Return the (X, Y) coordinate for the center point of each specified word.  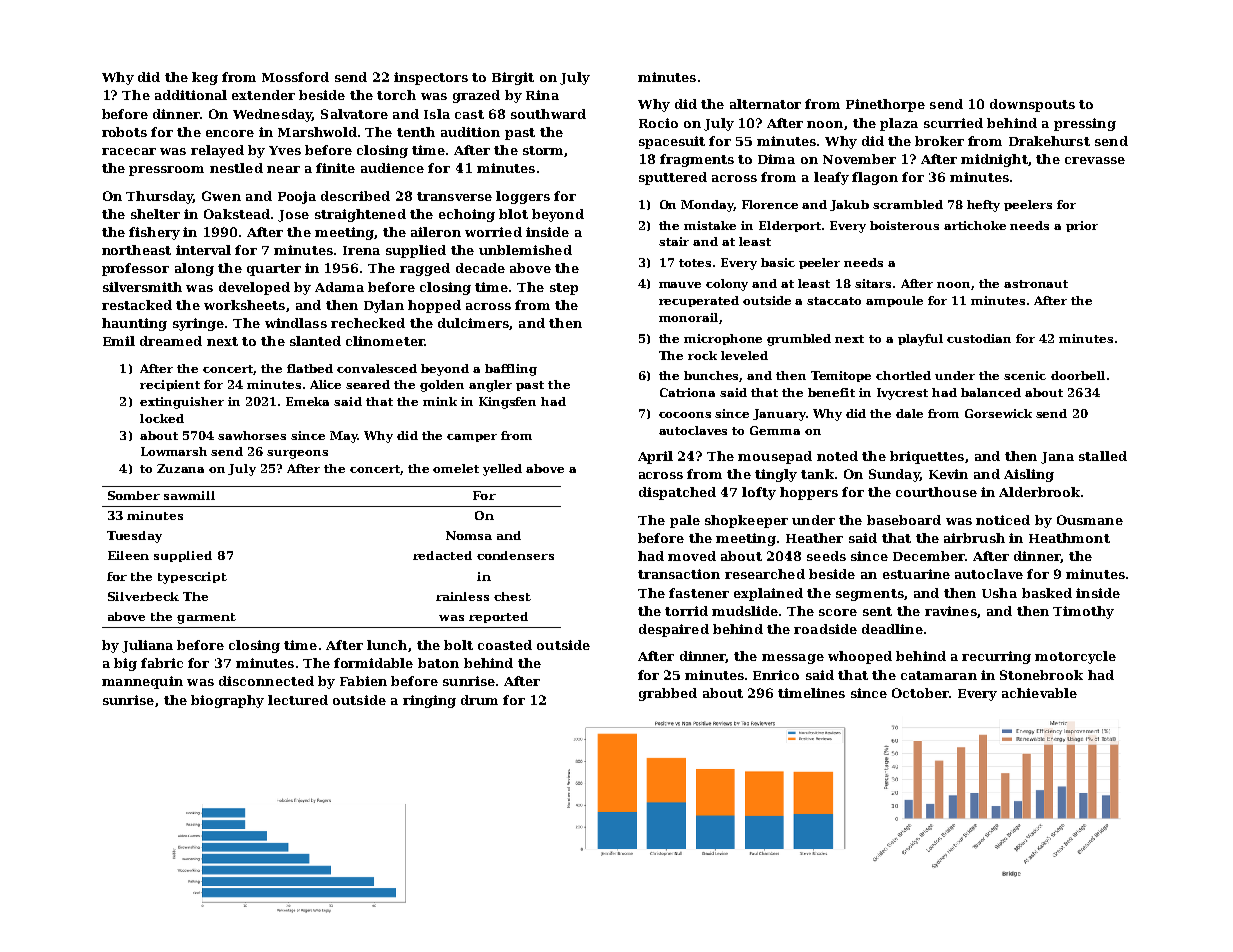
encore (230, 133)
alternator (765, 104)
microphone (723, 339)
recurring (996, 657)
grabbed (668, 694)
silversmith (142, 287)
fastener (699, 593)
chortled (903, 375)
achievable (1039, 693)
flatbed (310, 368)
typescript (192, 578)
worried (493, 232)
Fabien (363, 681)
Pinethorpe (885, 105)
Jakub (849, 205)
